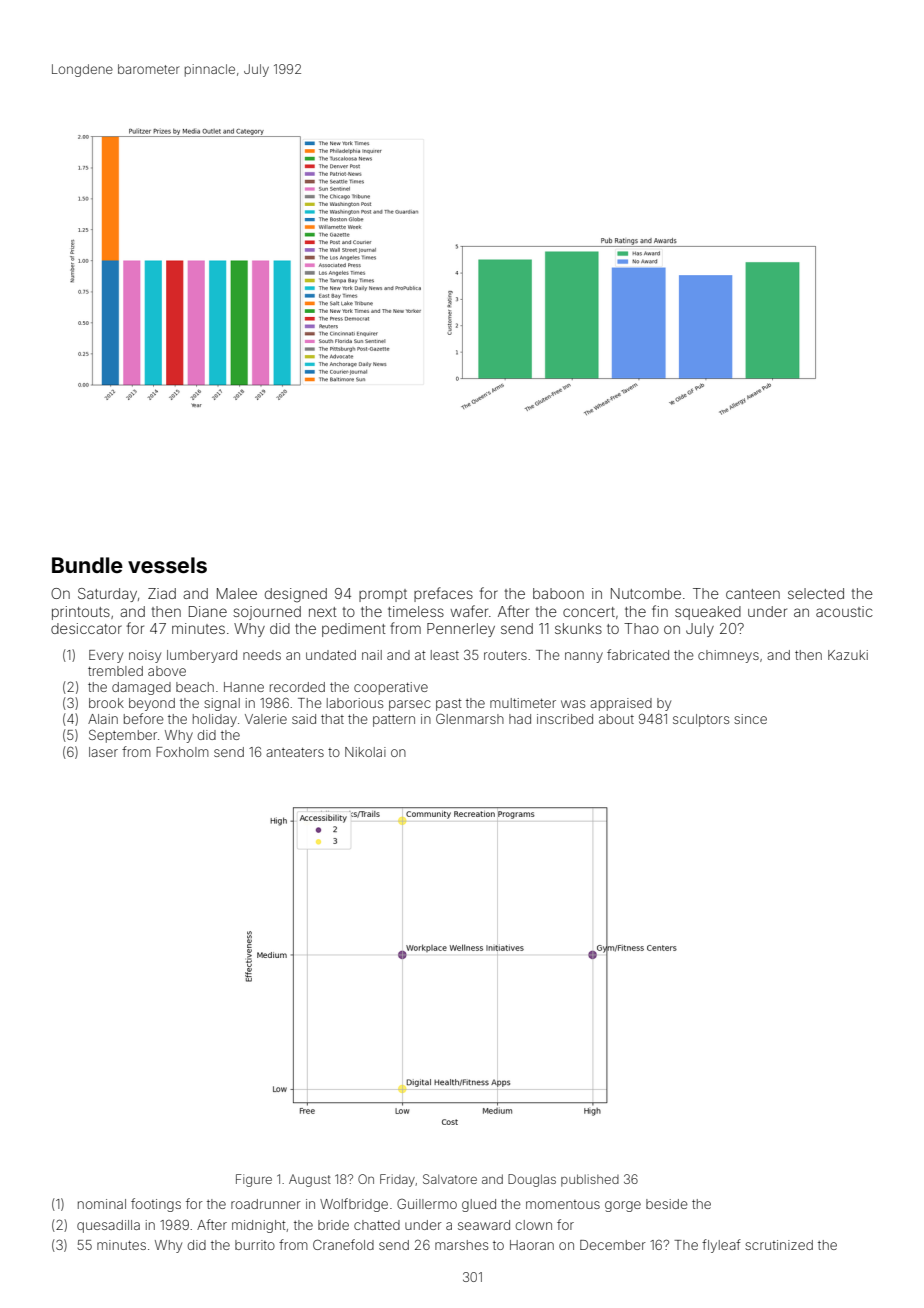 The height and width of the screenshot is (1308, 924). What do you see at coordinates (365, 752) in the screenshot?
I see `Nikolai` at bounding box center [365, 752].
